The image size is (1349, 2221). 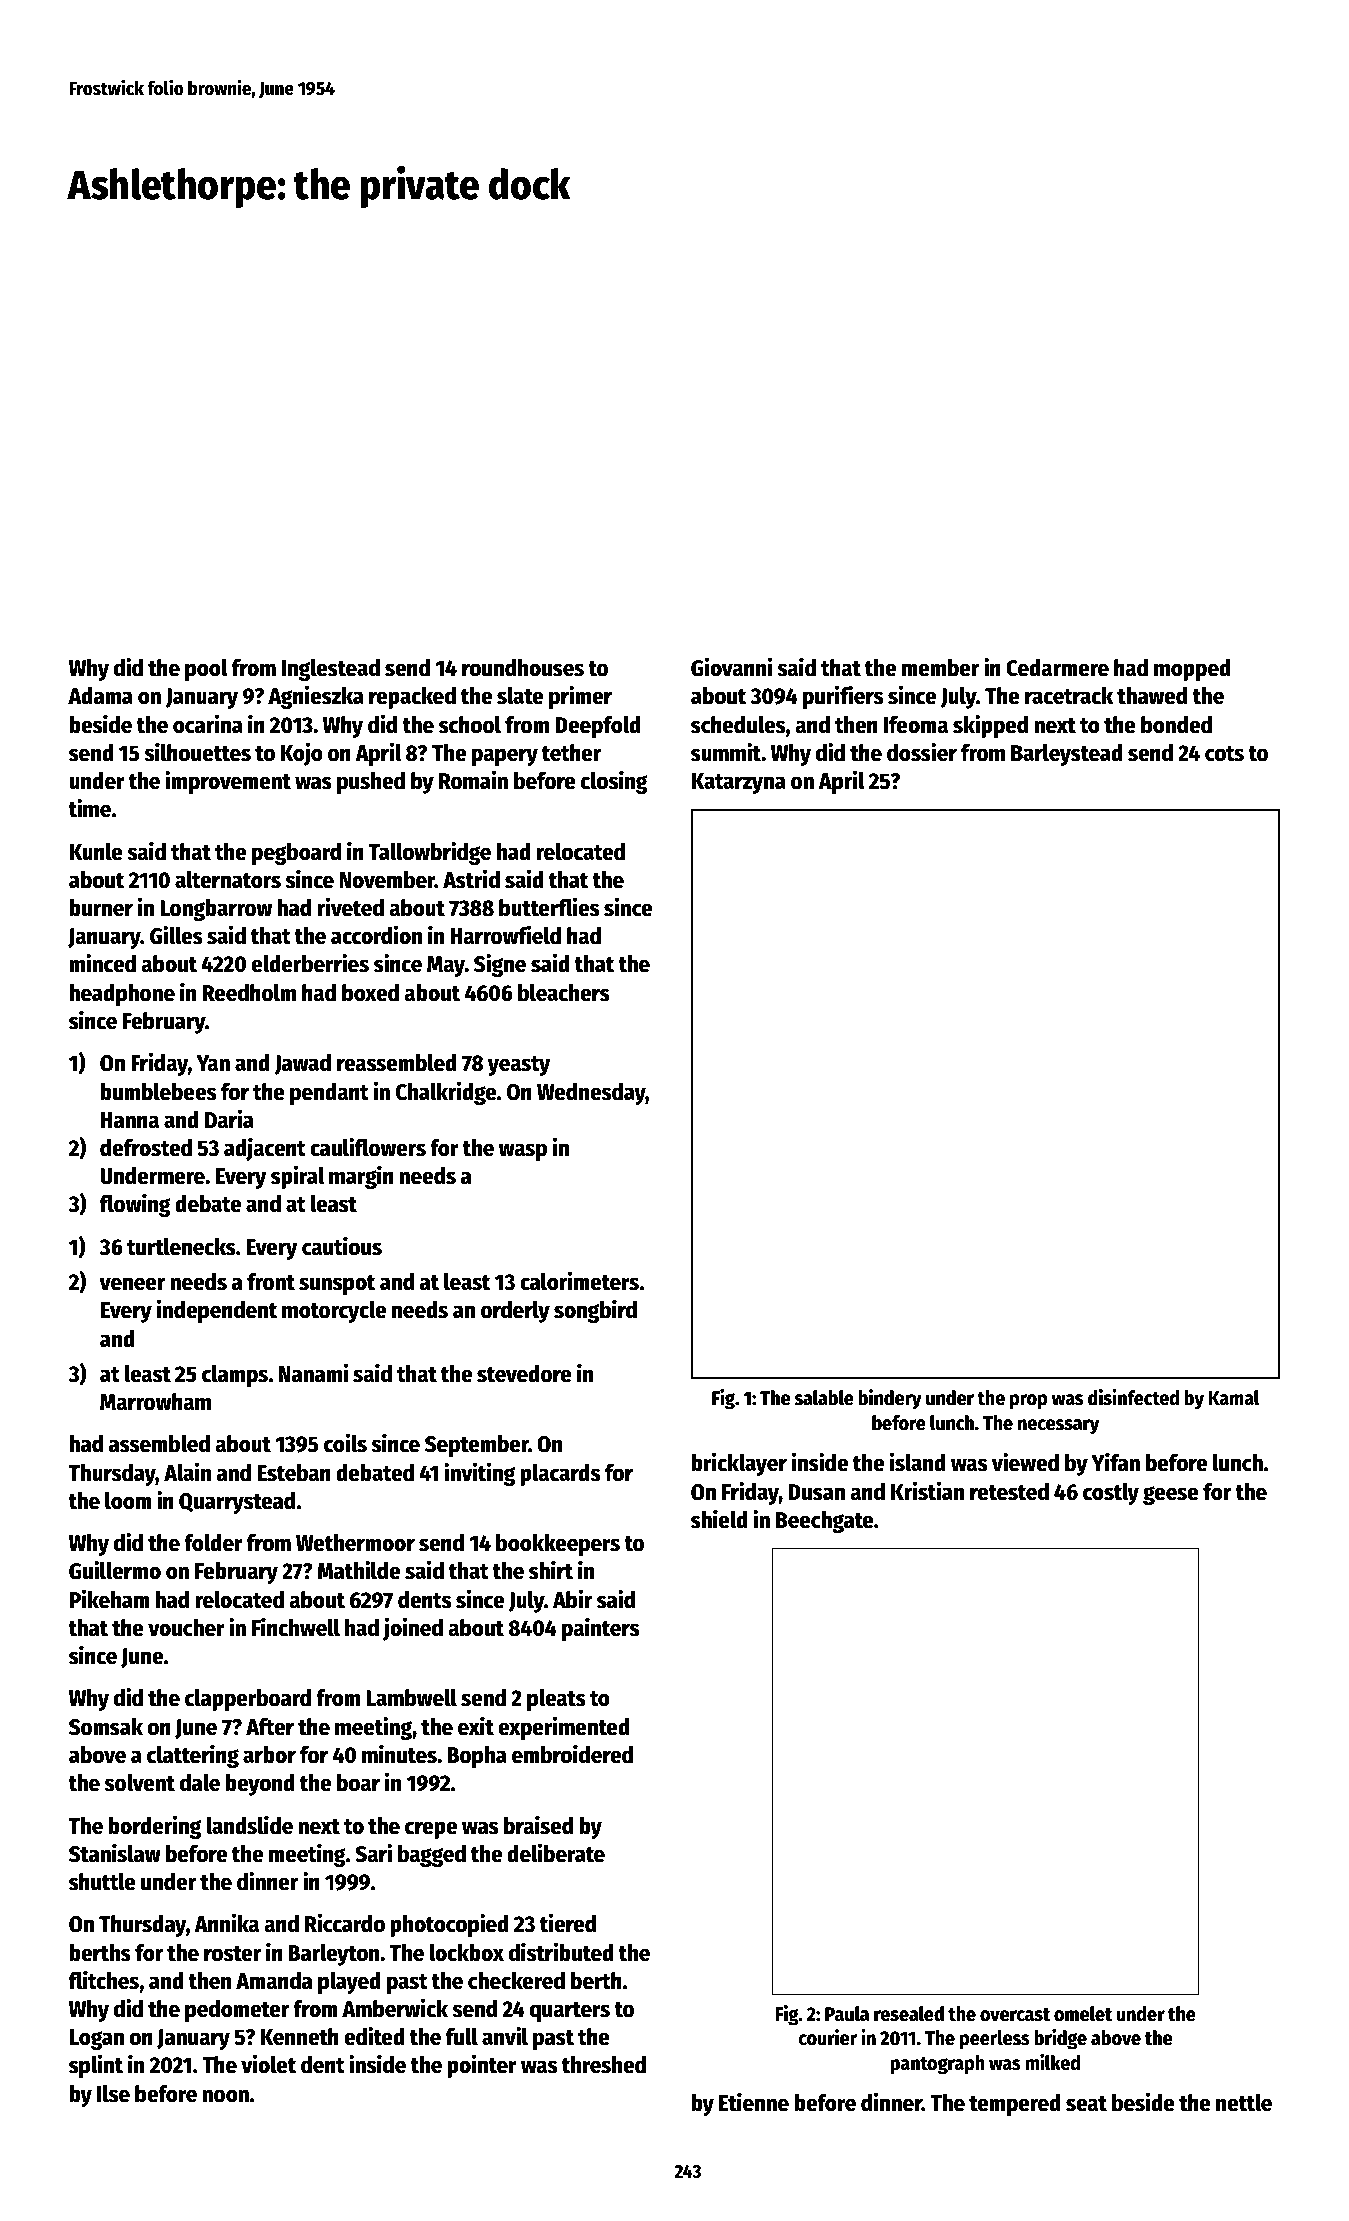 I want to click on Adama, so click(x=100, y=696).
